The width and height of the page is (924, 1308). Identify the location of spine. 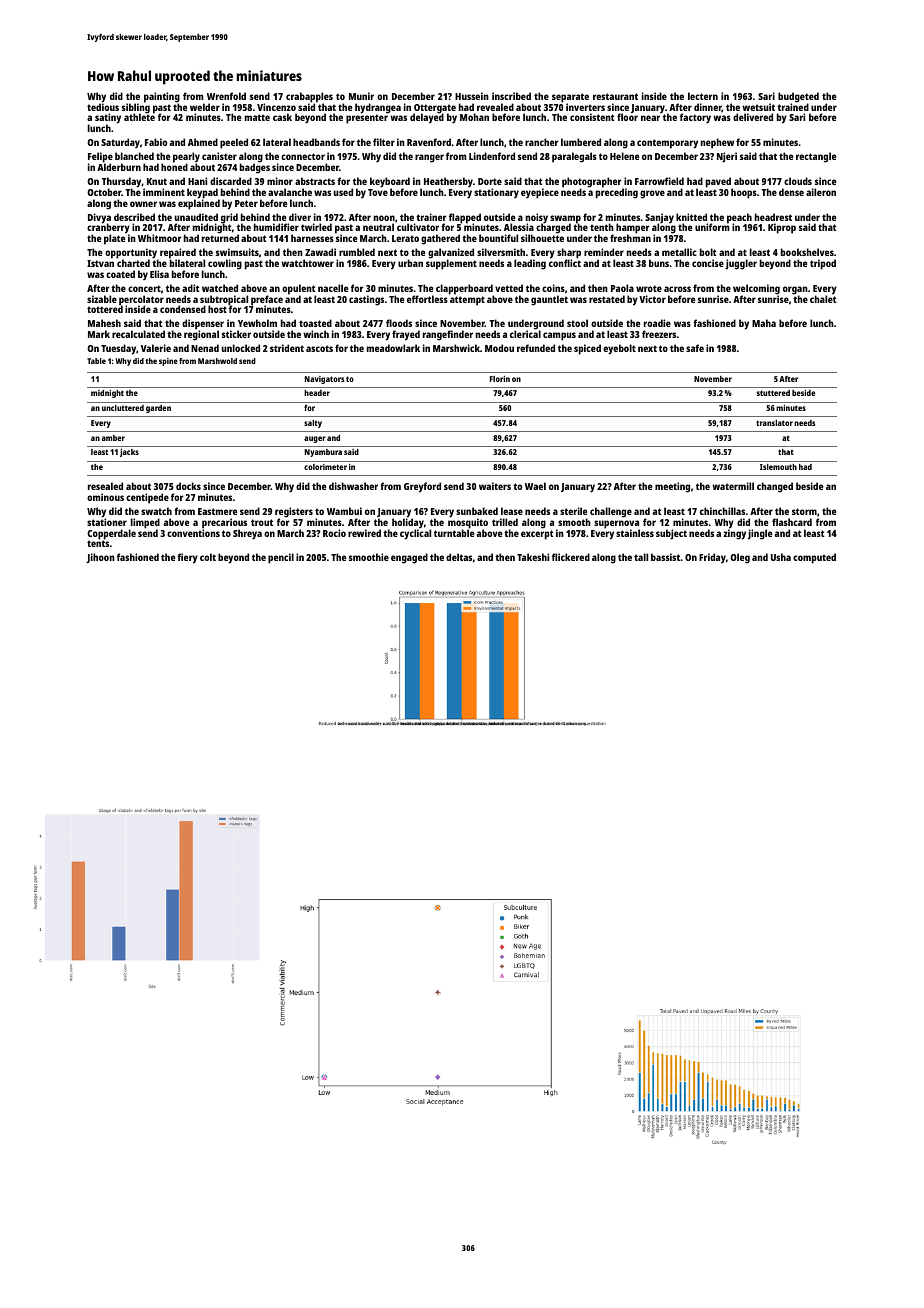
(168, 362).
